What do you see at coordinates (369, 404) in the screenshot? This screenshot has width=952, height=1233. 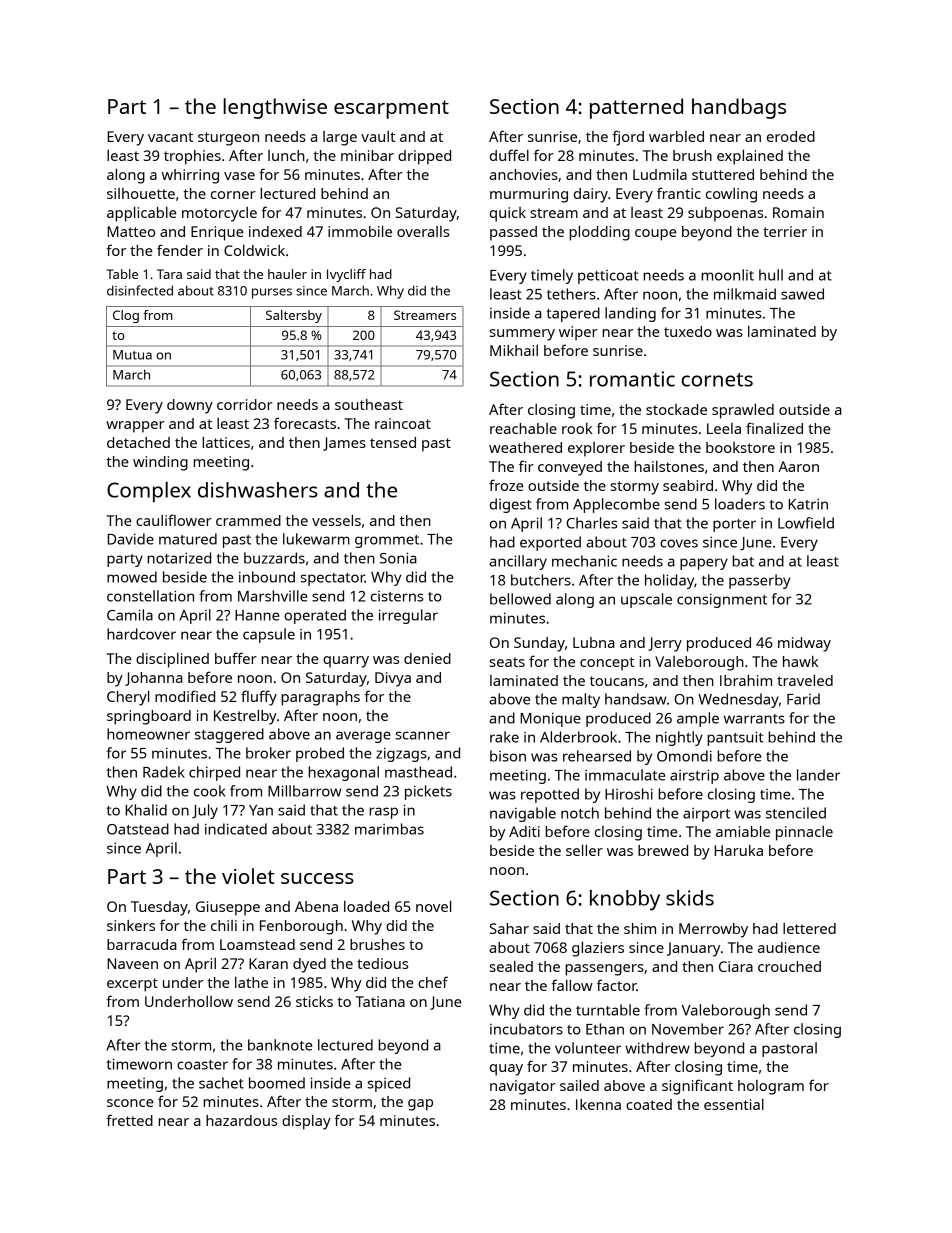 I see `southeast` at bounding box center [369, 404].
